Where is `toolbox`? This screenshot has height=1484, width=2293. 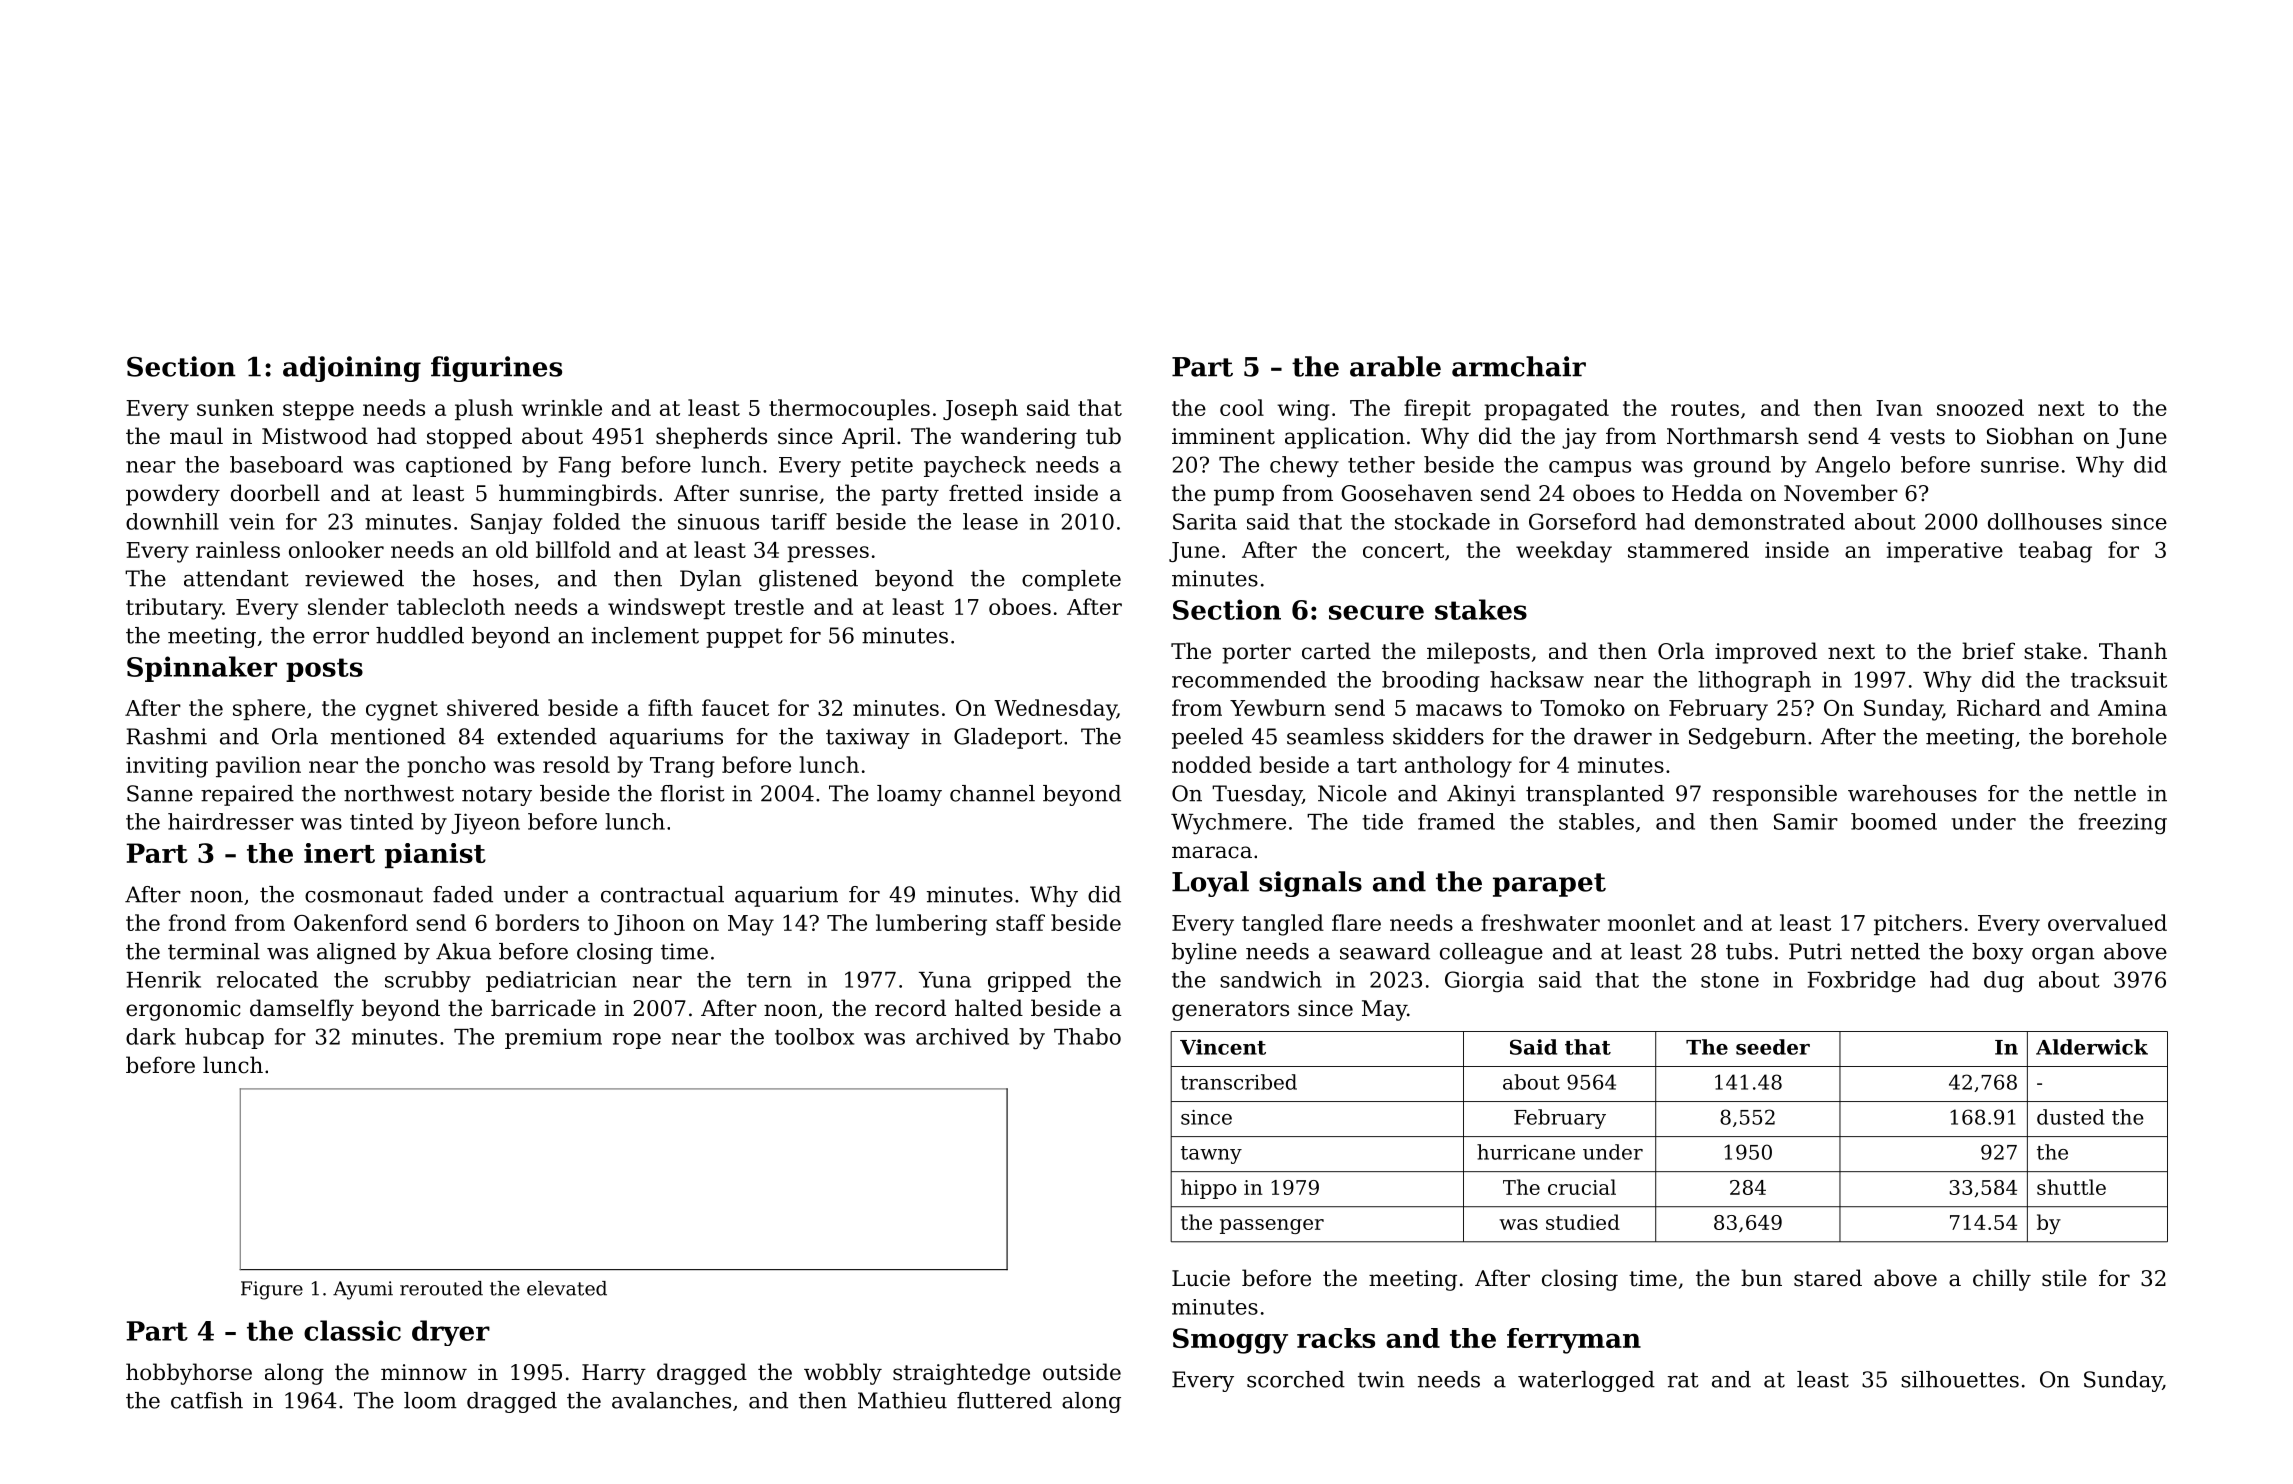
toolbox is located at coordinates (814, 1036).
